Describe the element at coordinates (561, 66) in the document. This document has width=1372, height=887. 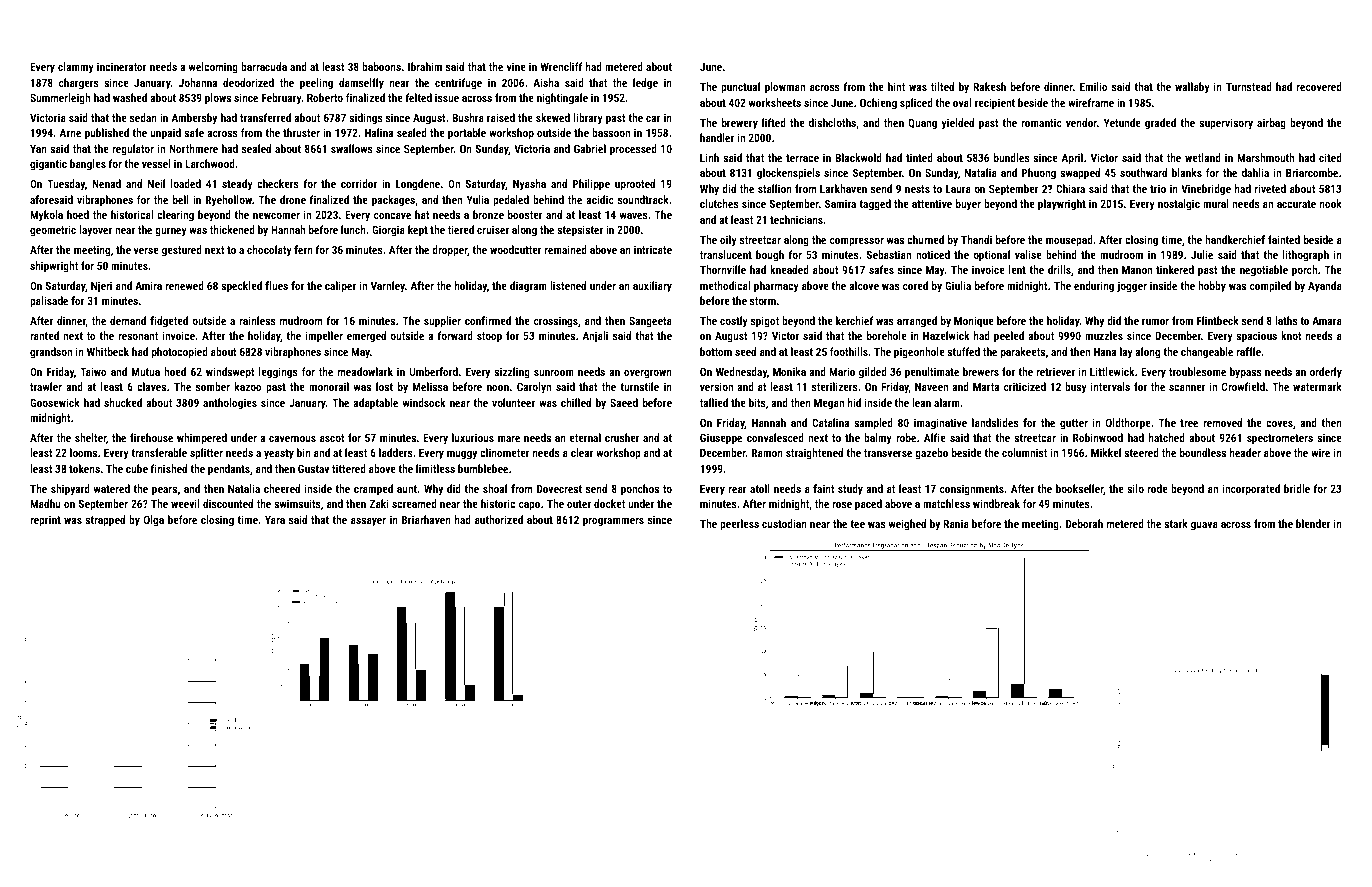
I see `Wrencliff` at that location.
